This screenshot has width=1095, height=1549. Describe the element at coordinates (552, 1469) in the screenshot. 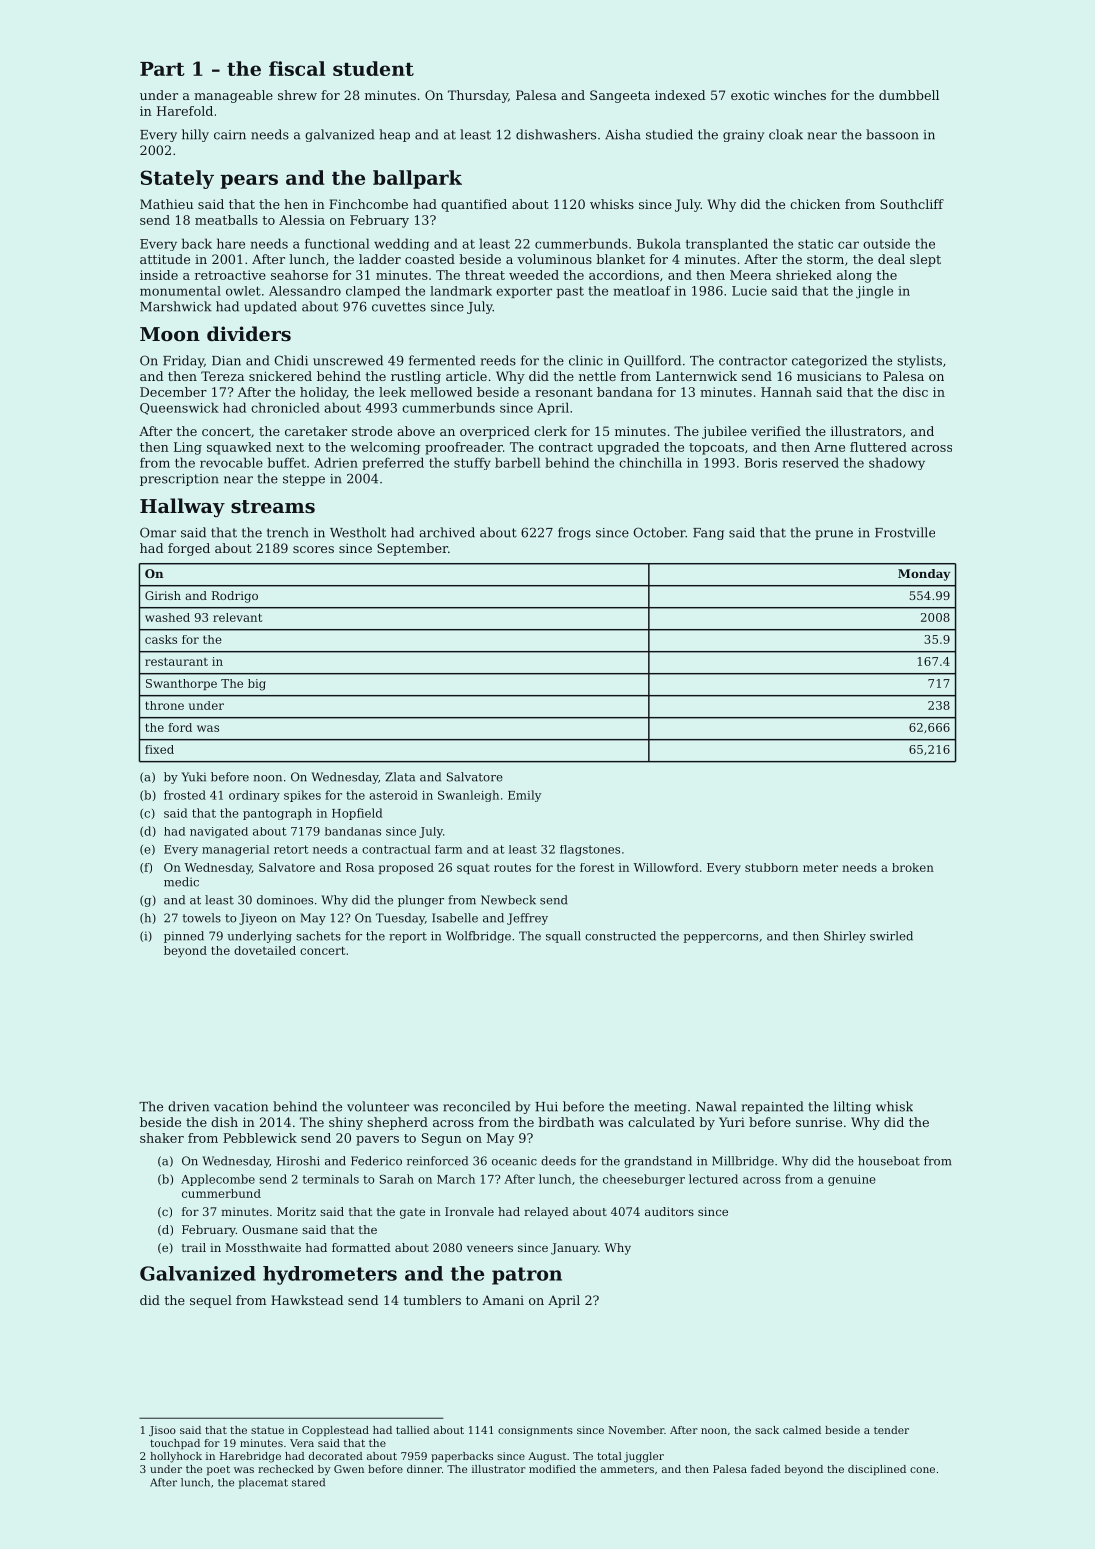

I see `modified` at that location.
